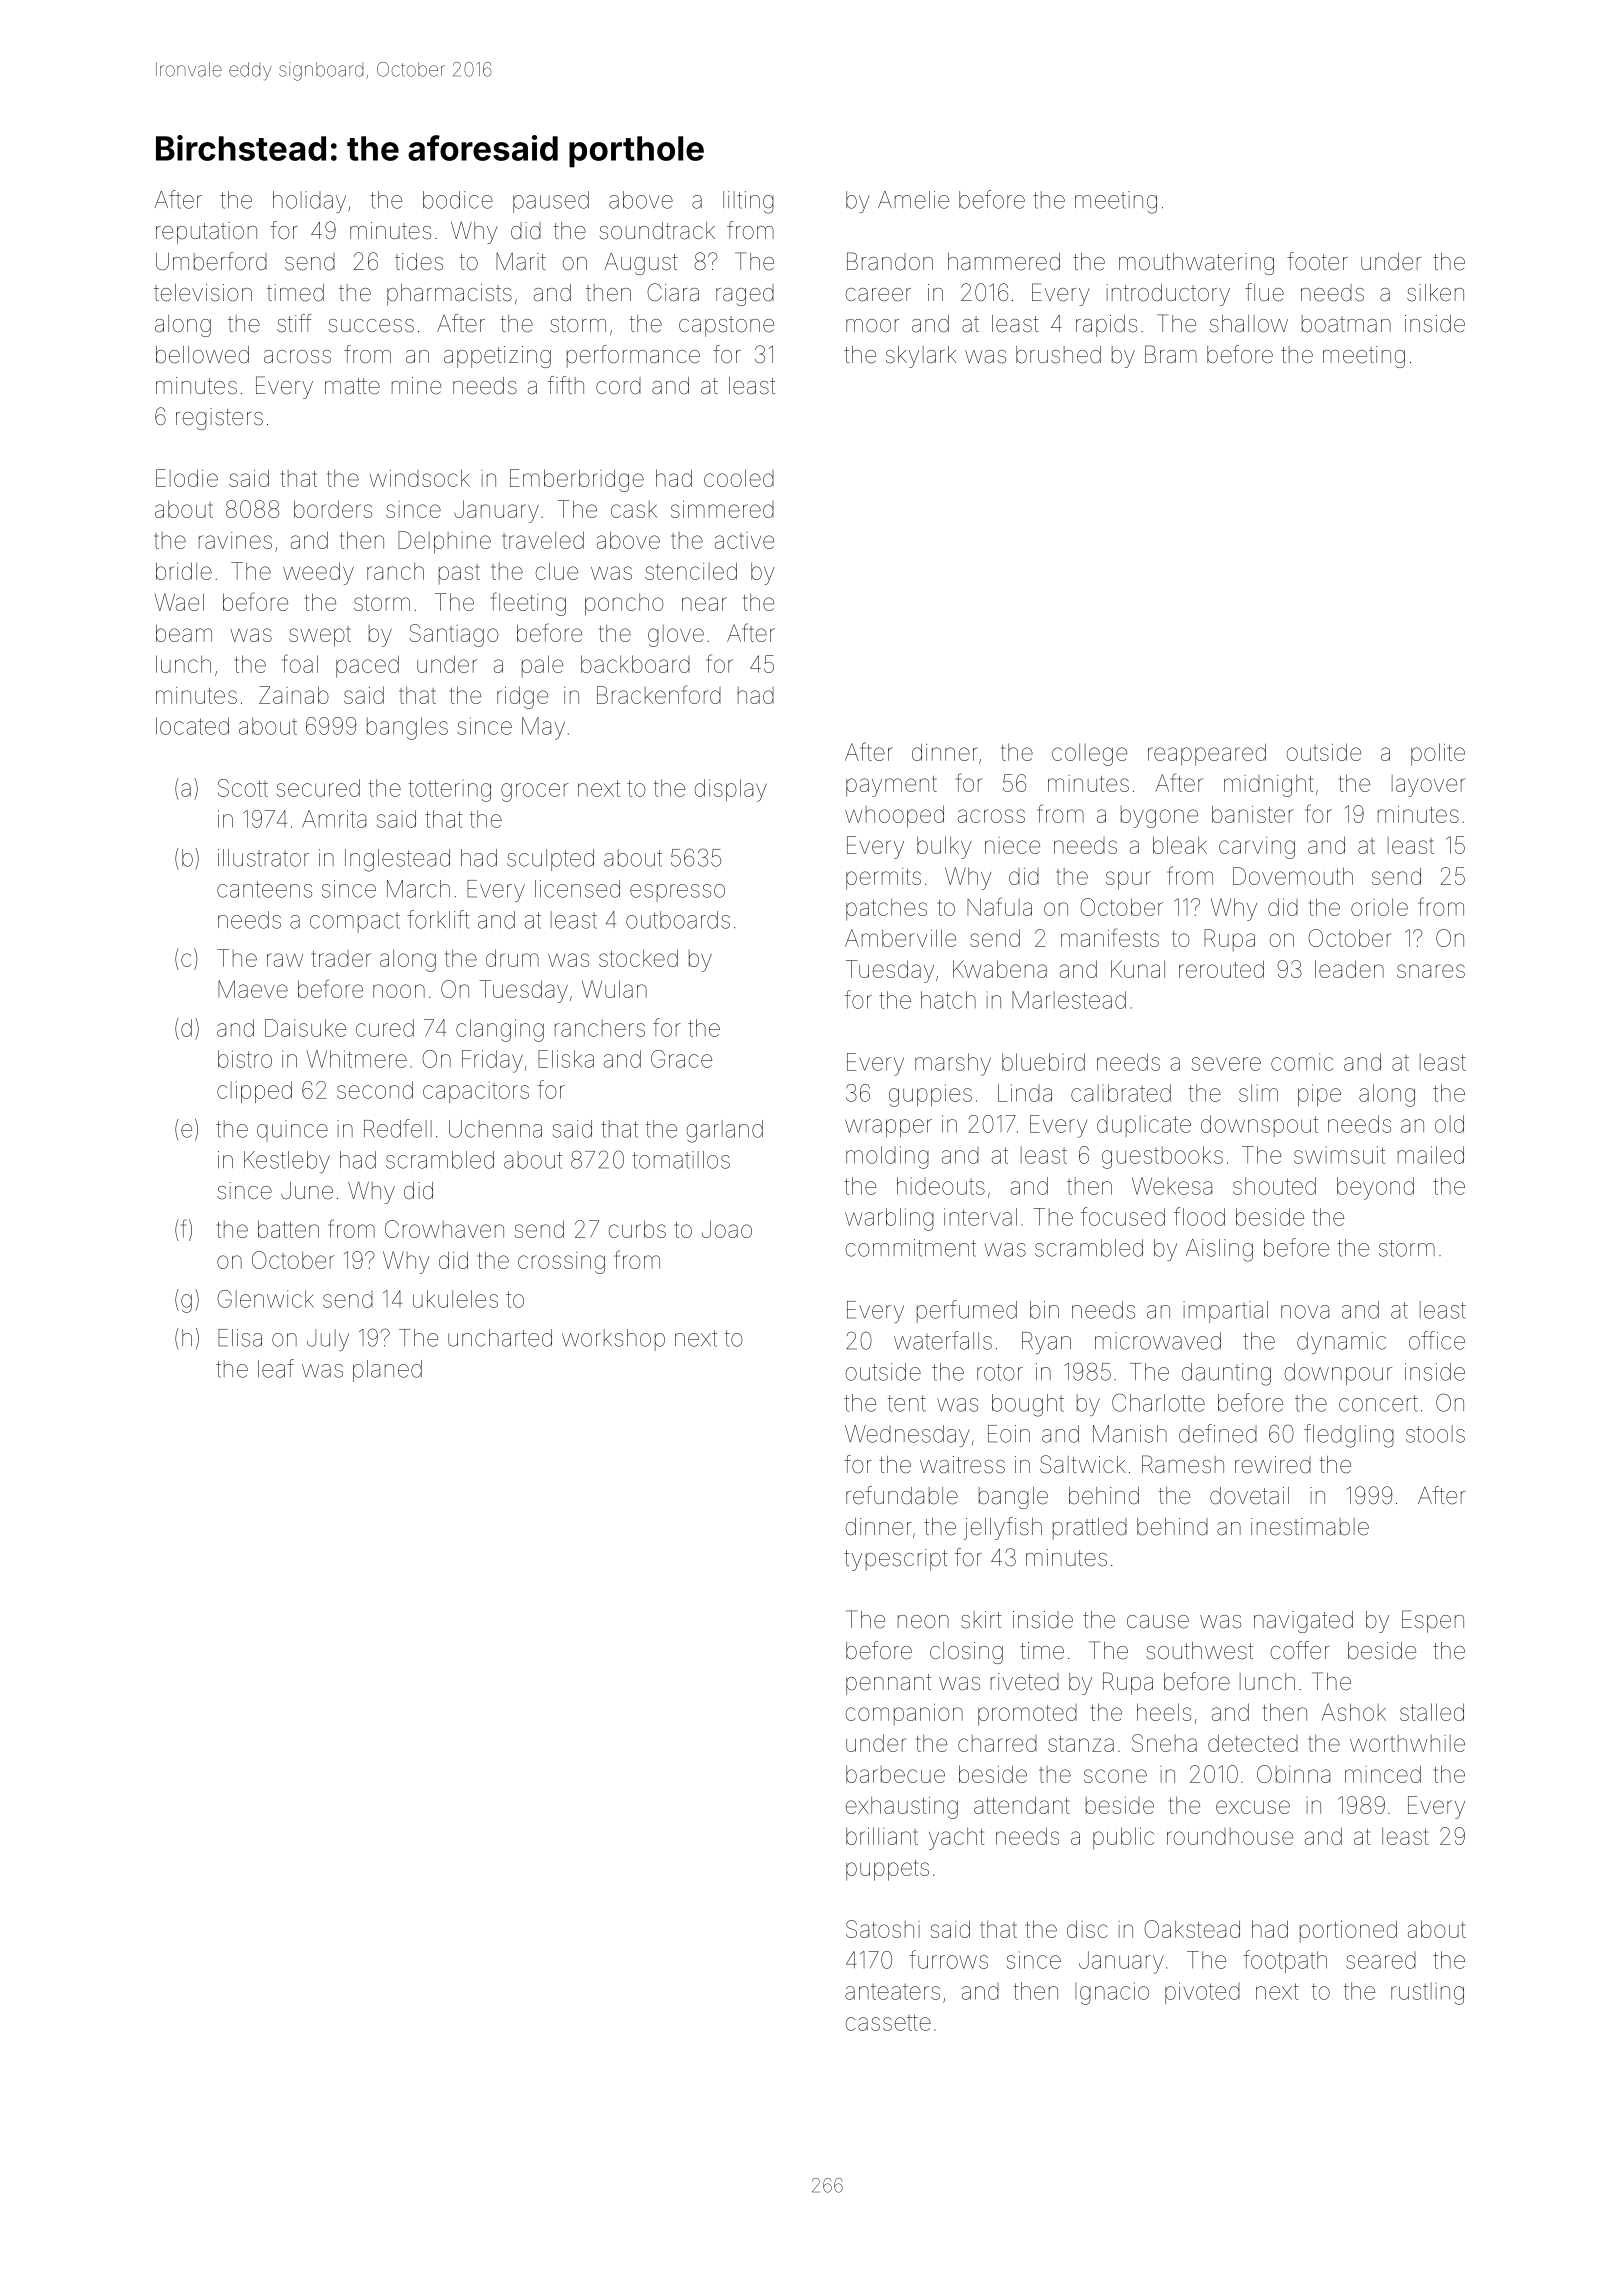 The image size is (1620, 2292). I want to click on brilliant, so click(882, 1836).
